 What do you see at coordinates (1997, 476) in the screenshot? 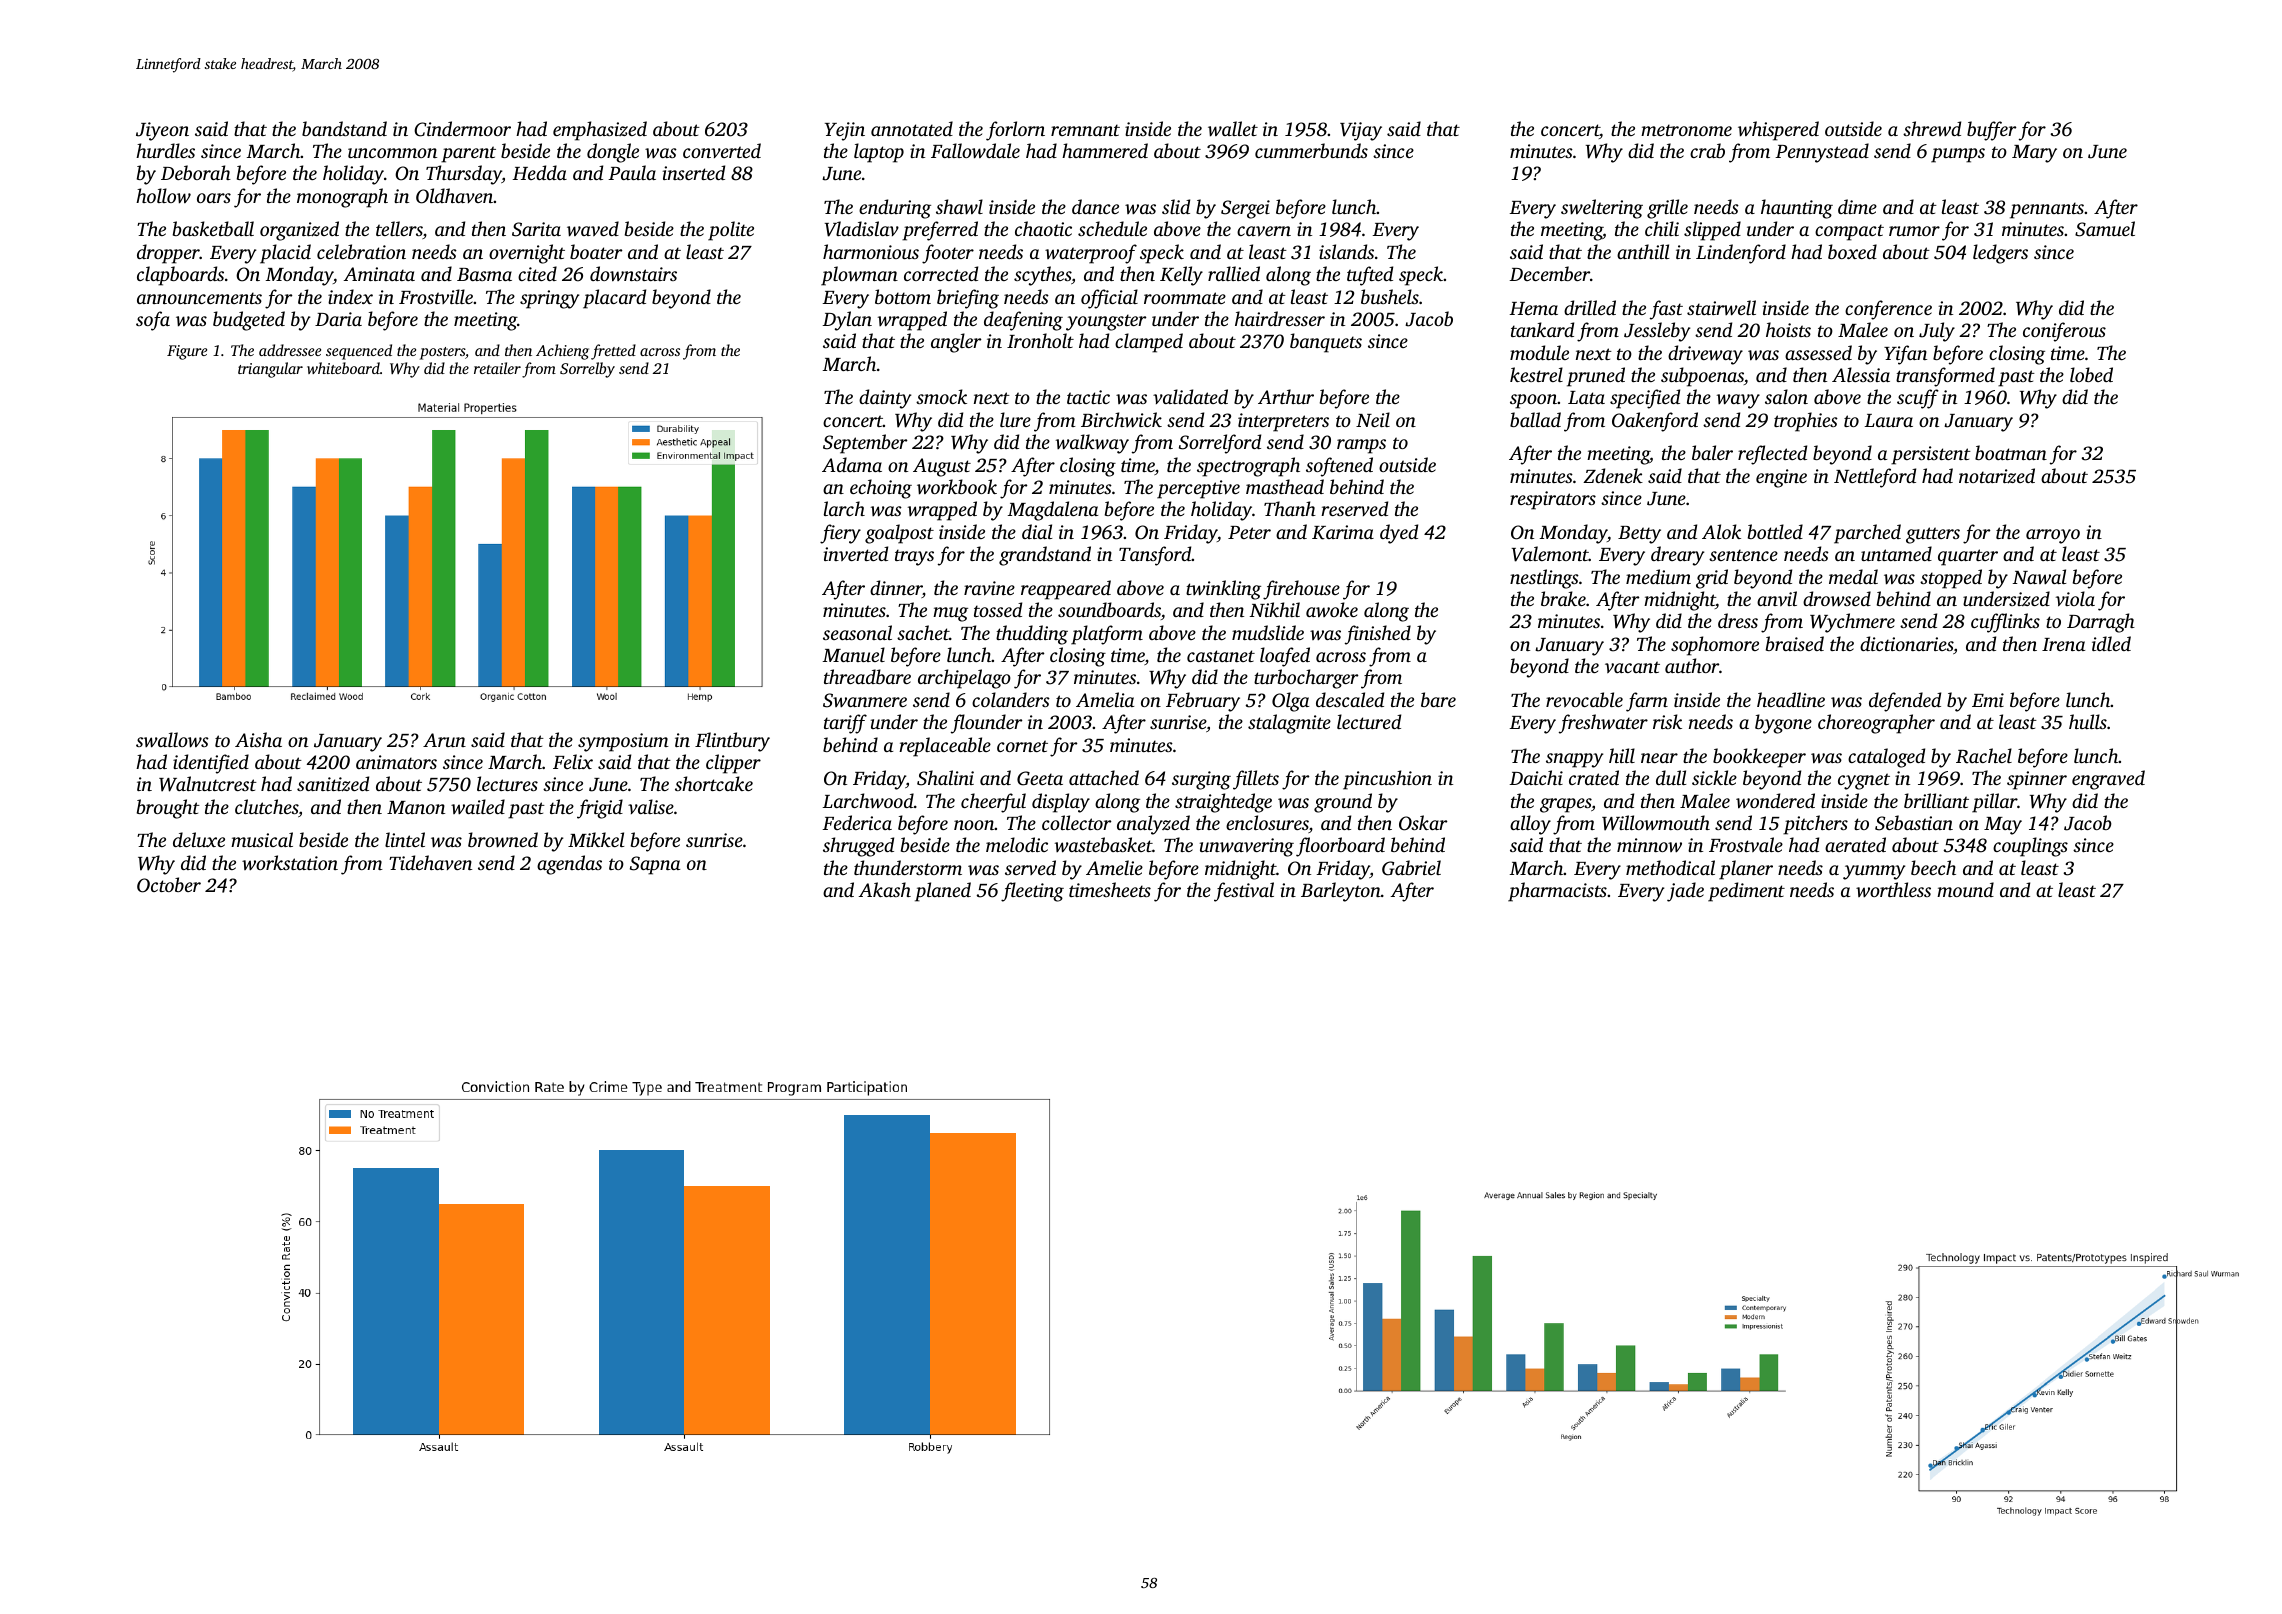
I see `notarized` at bounding box center [1997, 476].
